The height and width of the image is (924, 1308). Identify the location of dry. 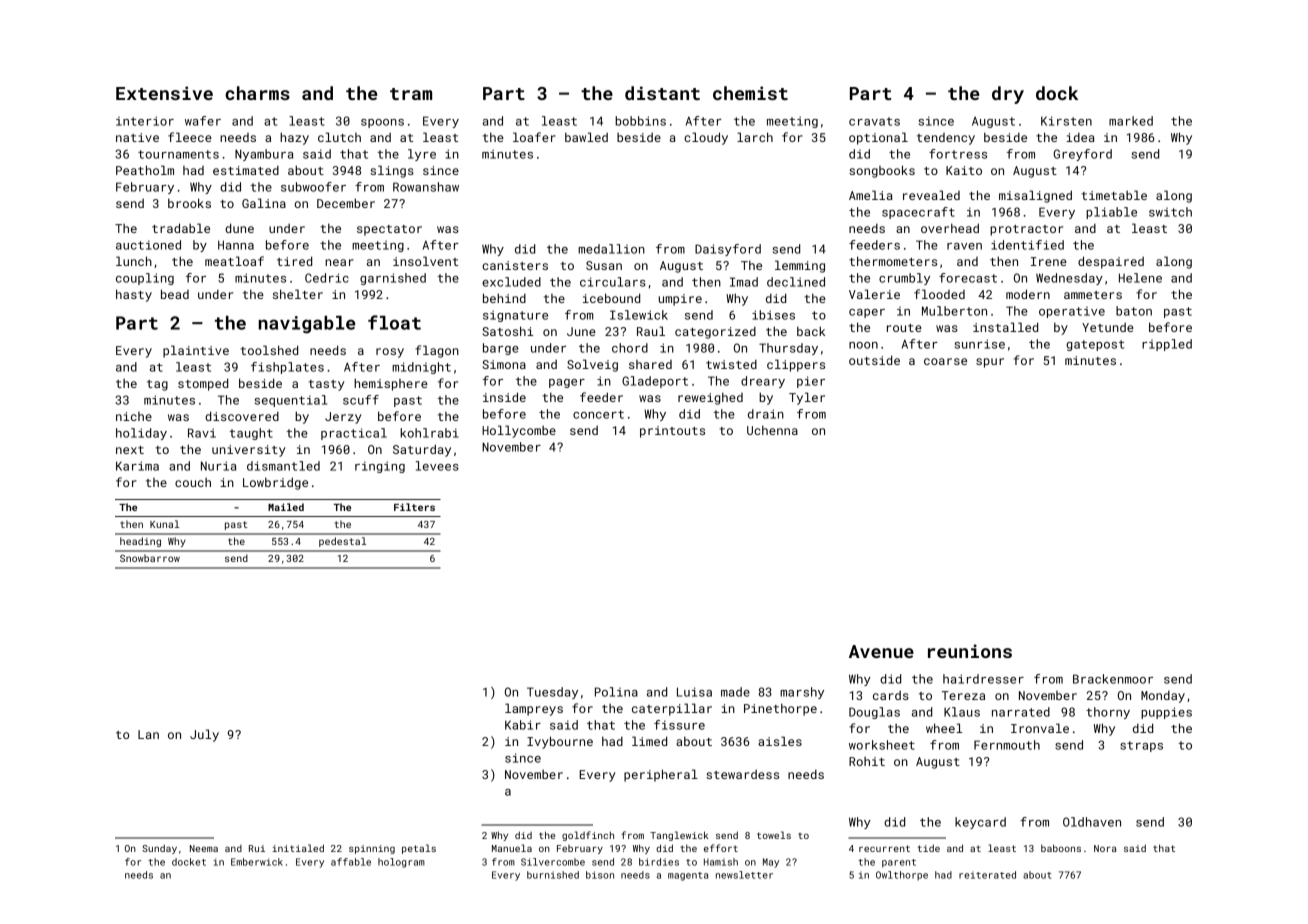
(1008, 95).
